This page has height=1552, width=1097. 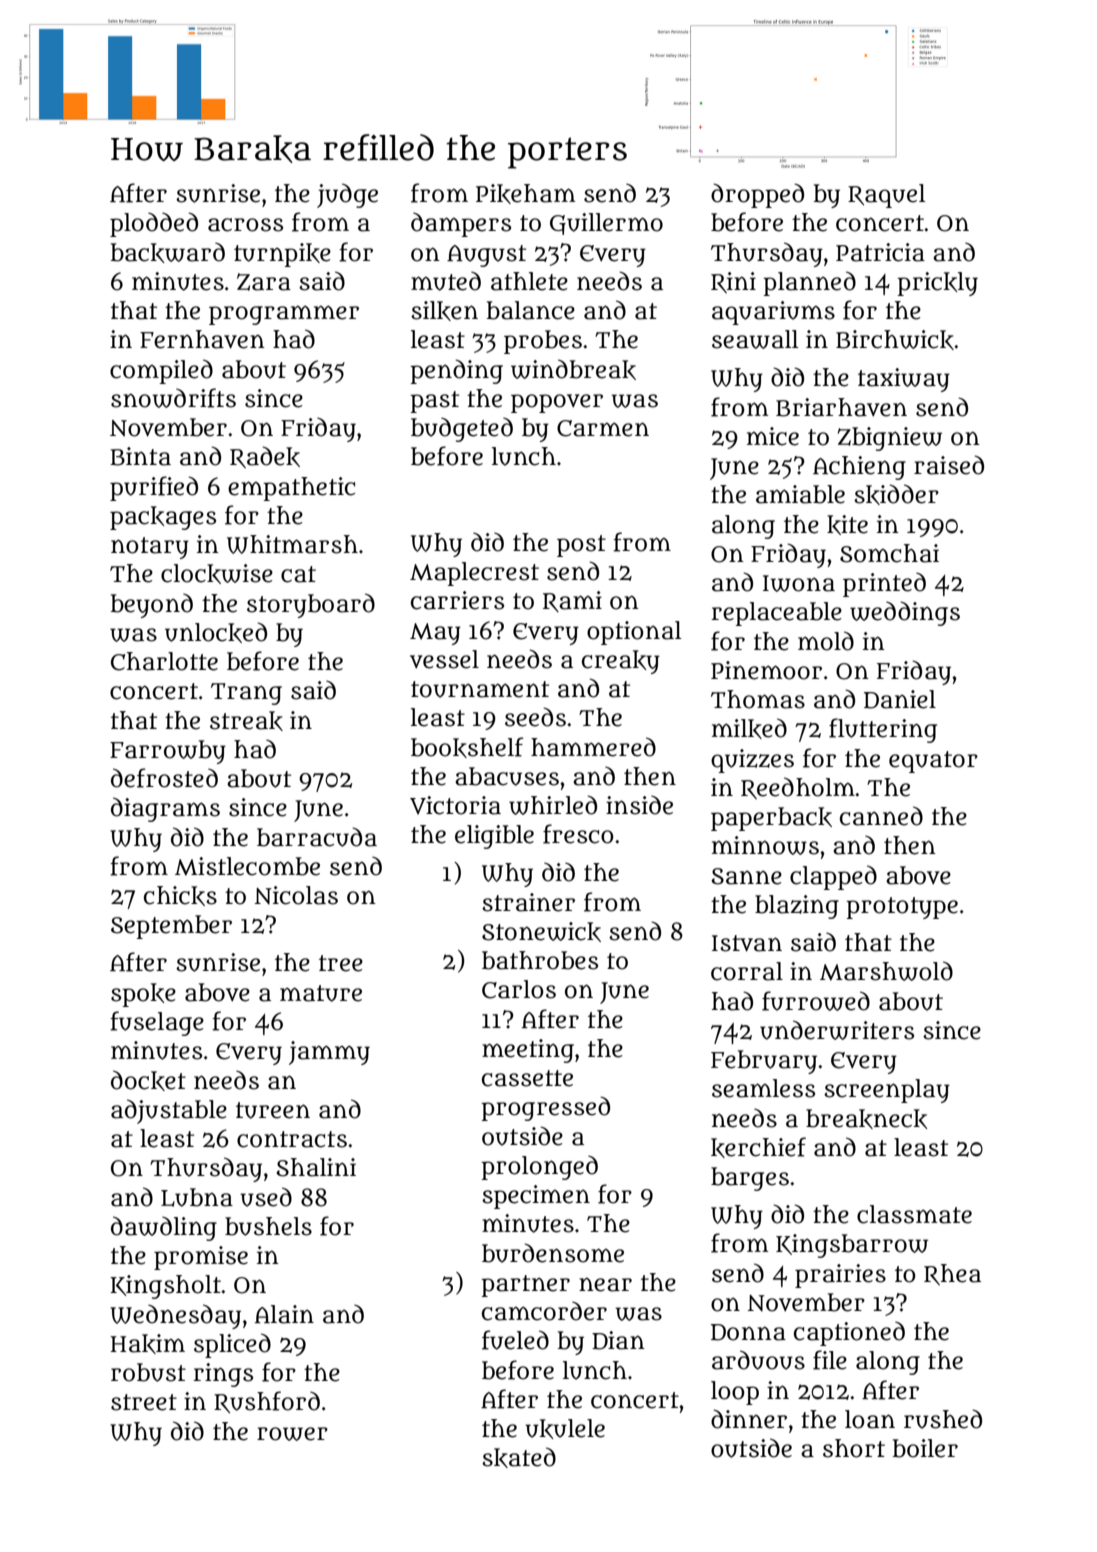 What do you see at coordinates (202, 339) in the page?
I see `Fernhaven` at bounding box center [202, 339].
